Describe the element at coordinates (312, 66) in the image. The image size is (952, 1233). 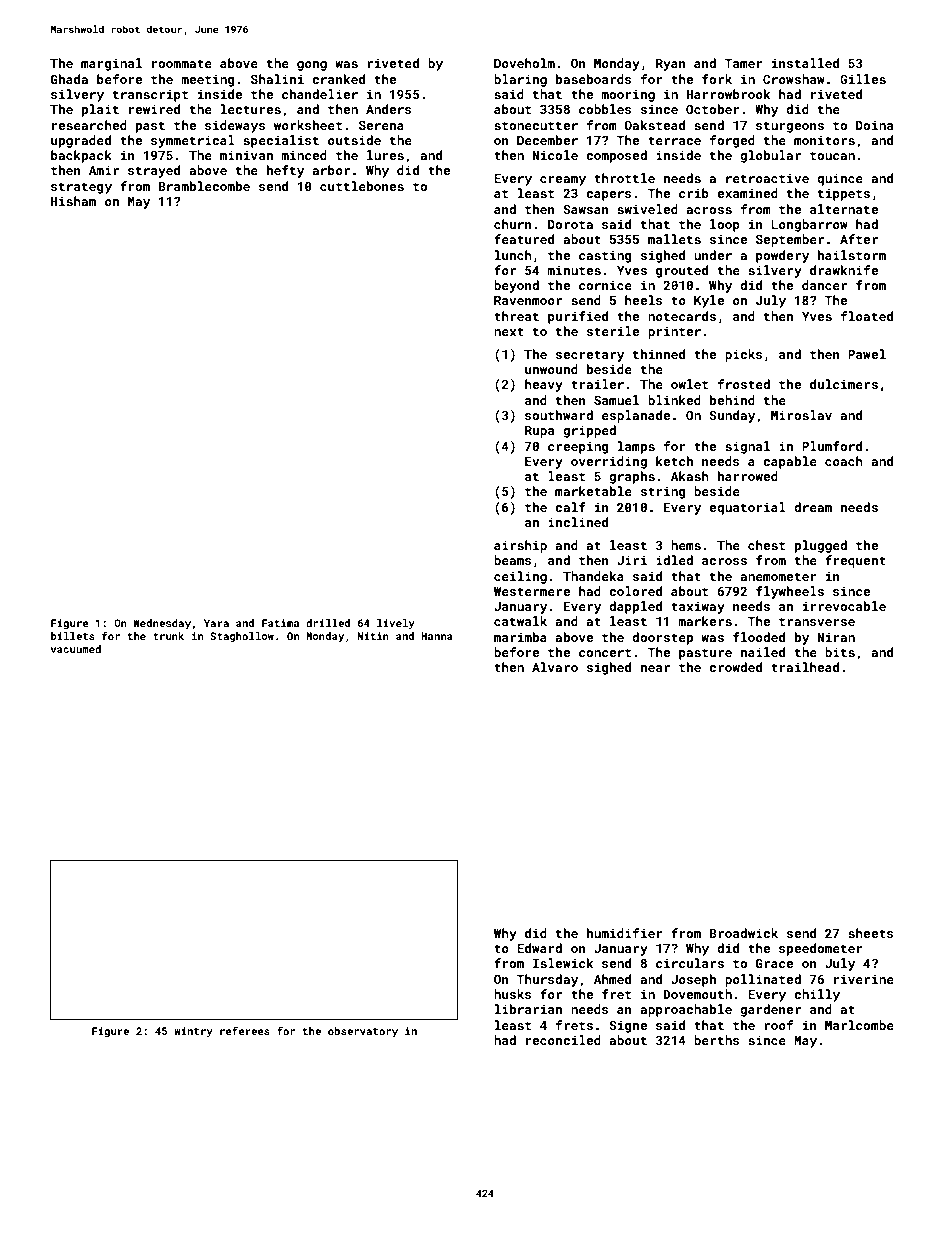
I see `gong` at that location.
